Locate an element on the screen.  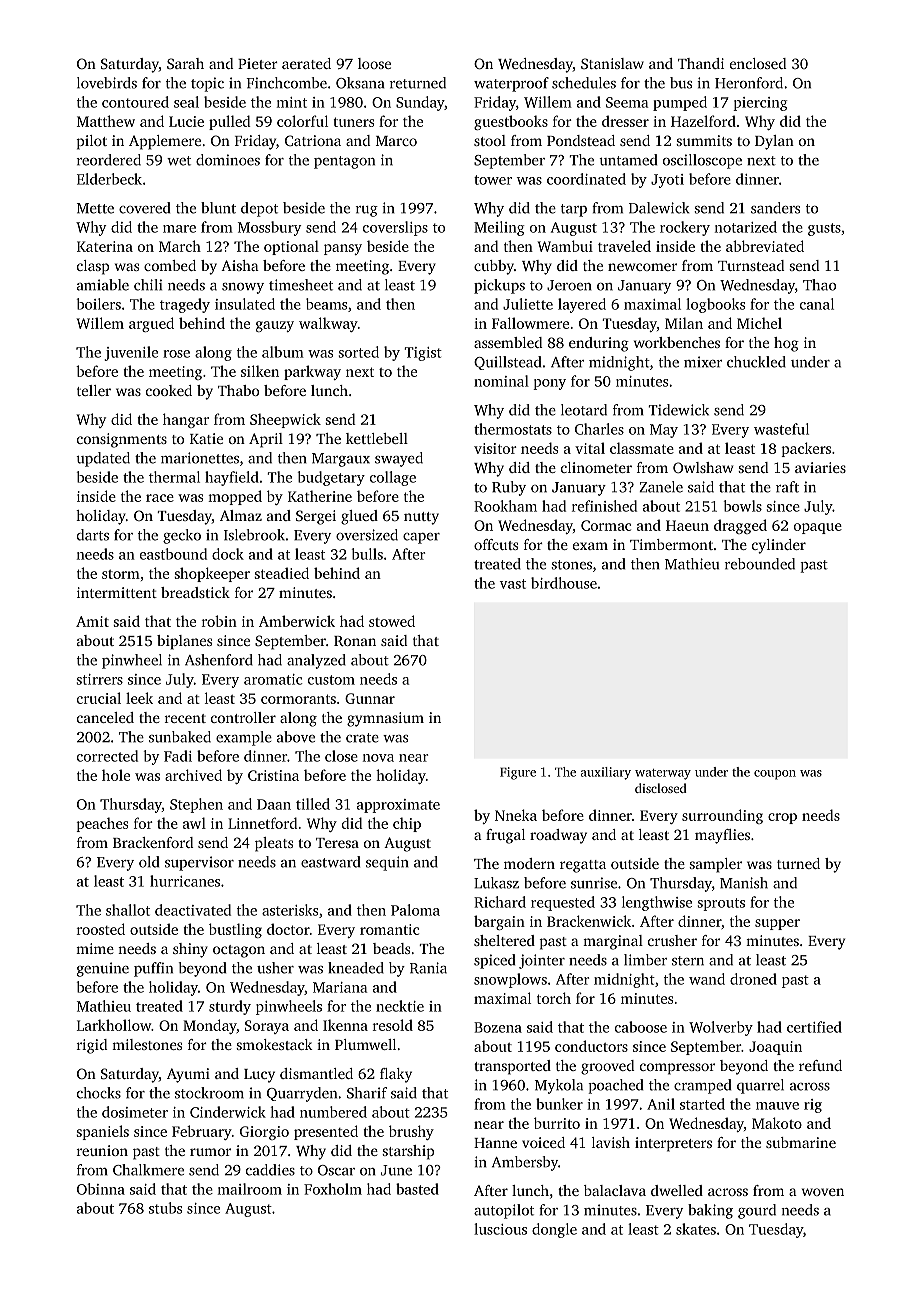
Mette is located at coordinates (95, 208).
